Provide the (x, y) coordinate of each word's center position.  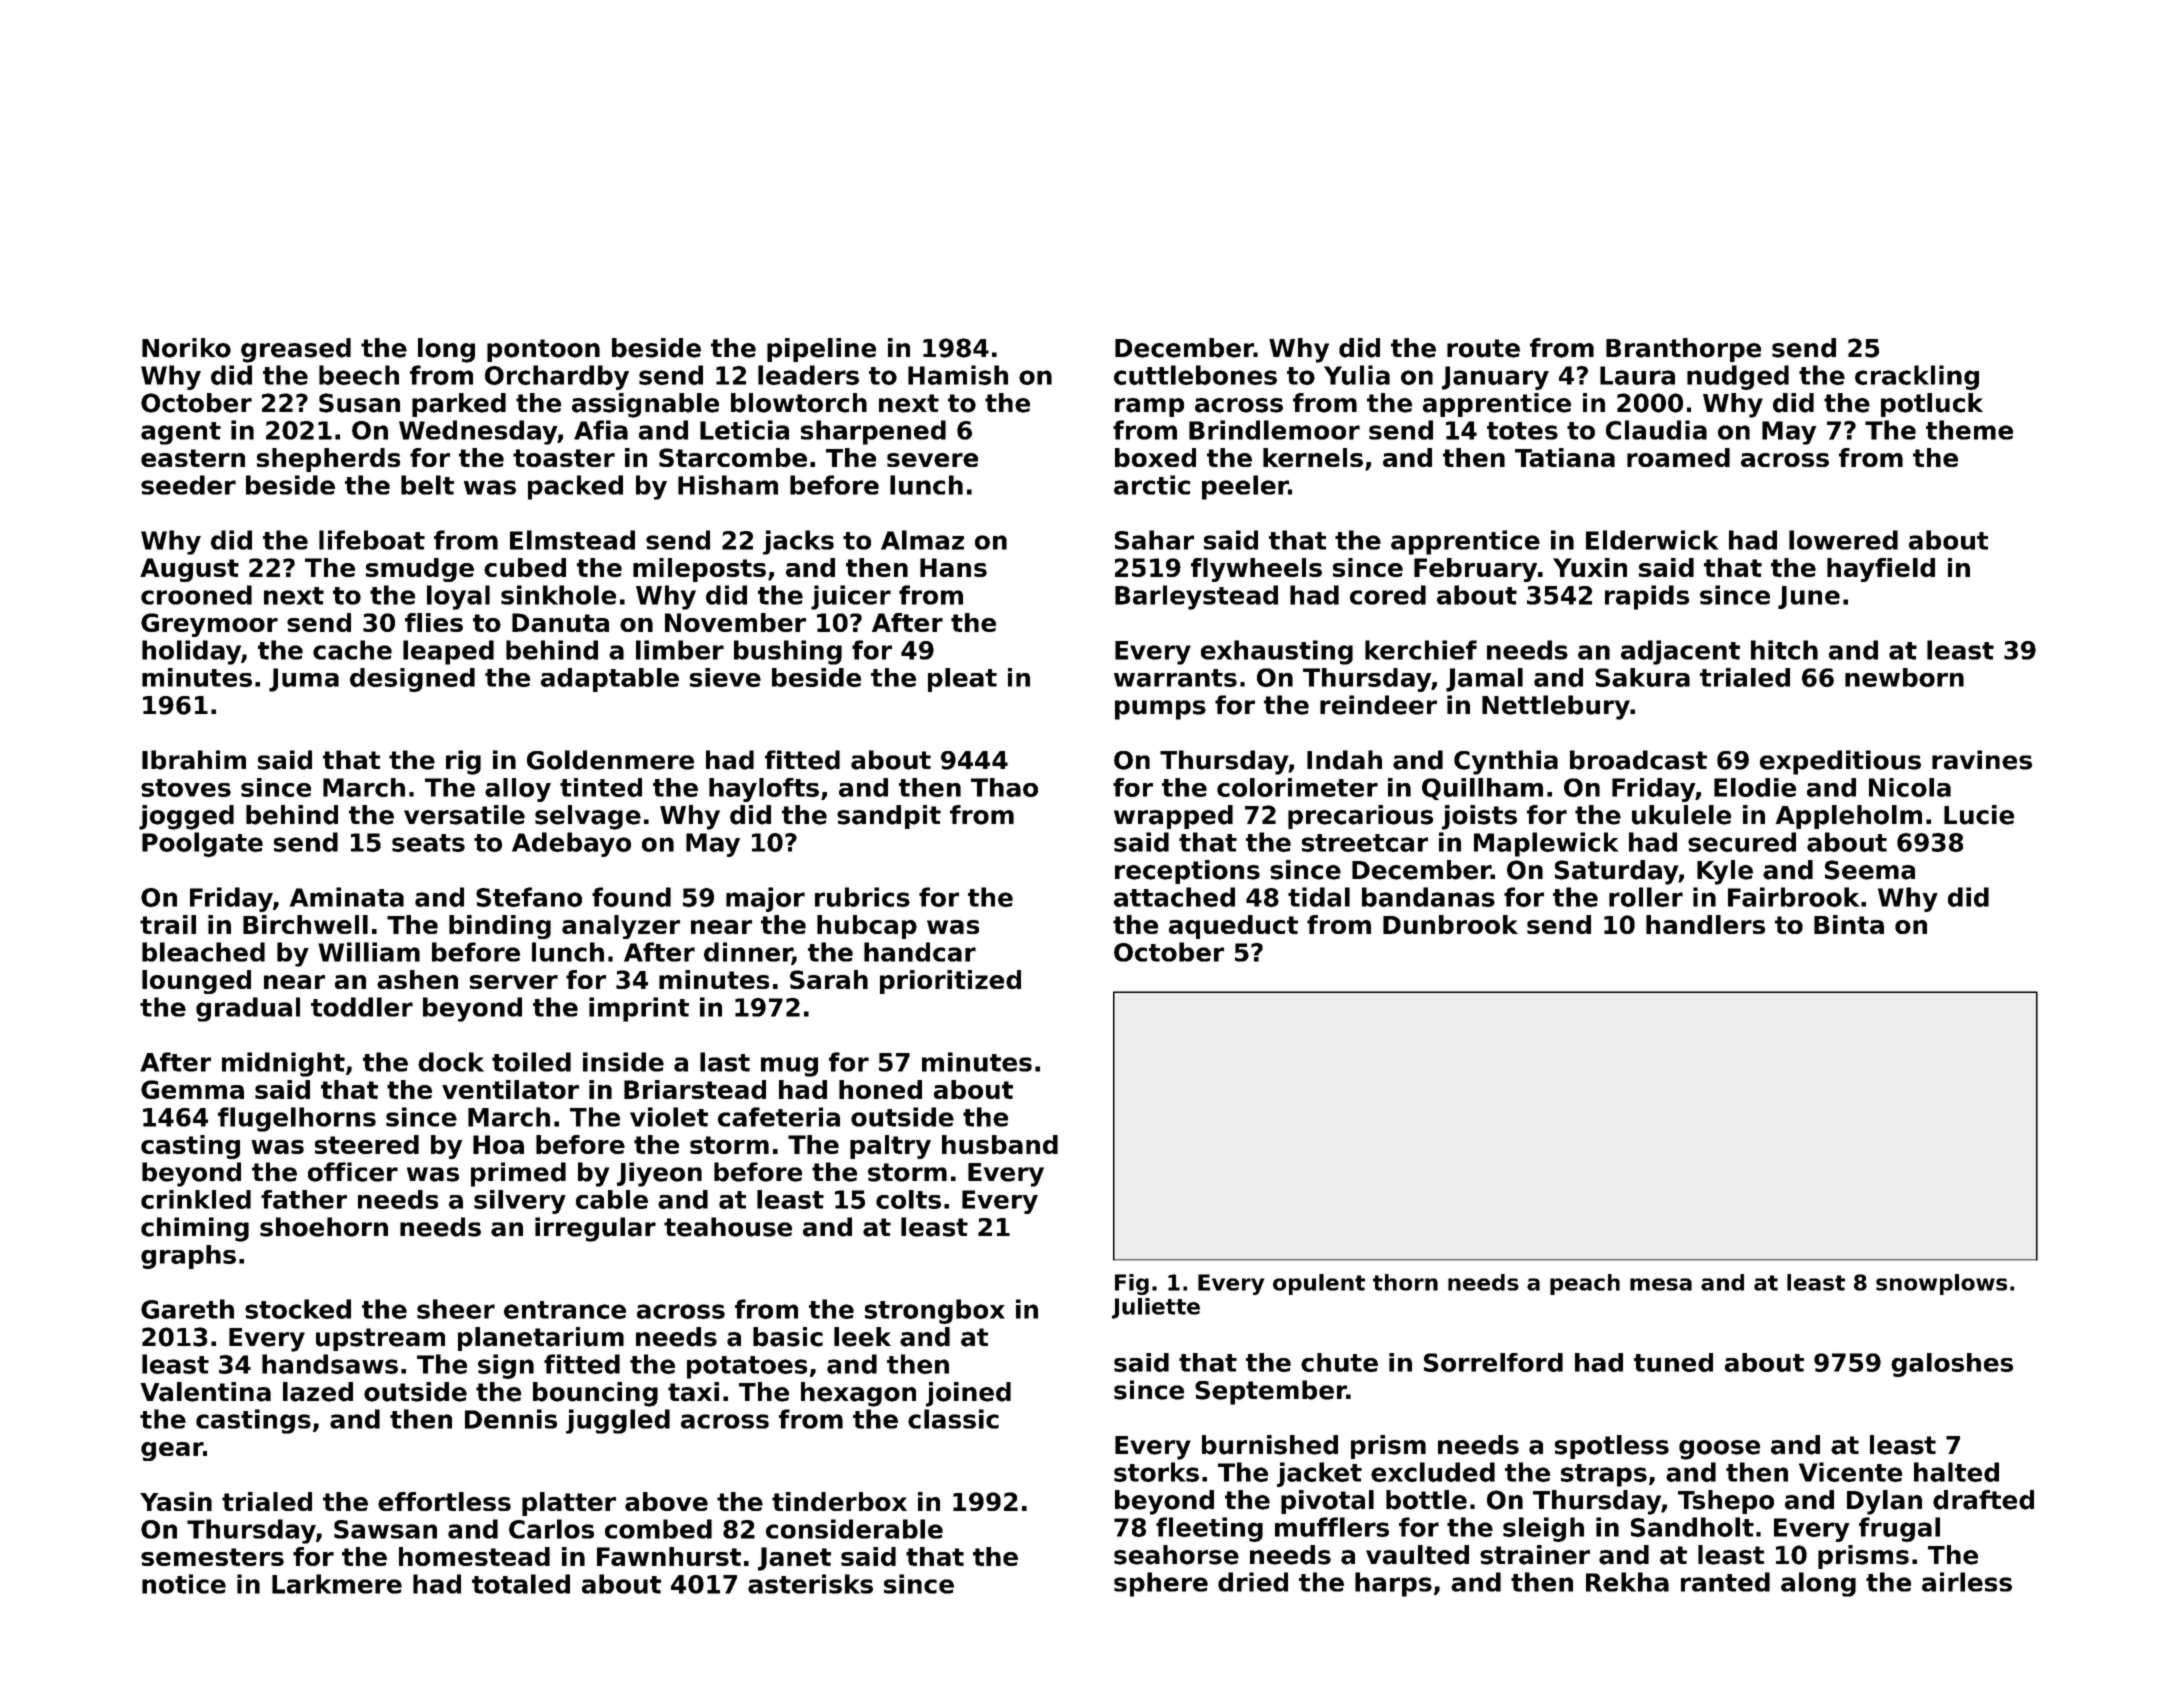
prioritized (950, 982)
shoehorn (324, 1227)
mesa (1661, 1284)
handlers (1705, 924)
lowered (1843, 540)
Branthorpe (1683, 350)
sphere (1161, 1584)
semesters (212, 1557)
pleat (962, 680)
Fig (1132, 1284)
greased (296, 350)
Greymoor (209, 625)
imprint (639, 1009)
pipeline (821, 350)
